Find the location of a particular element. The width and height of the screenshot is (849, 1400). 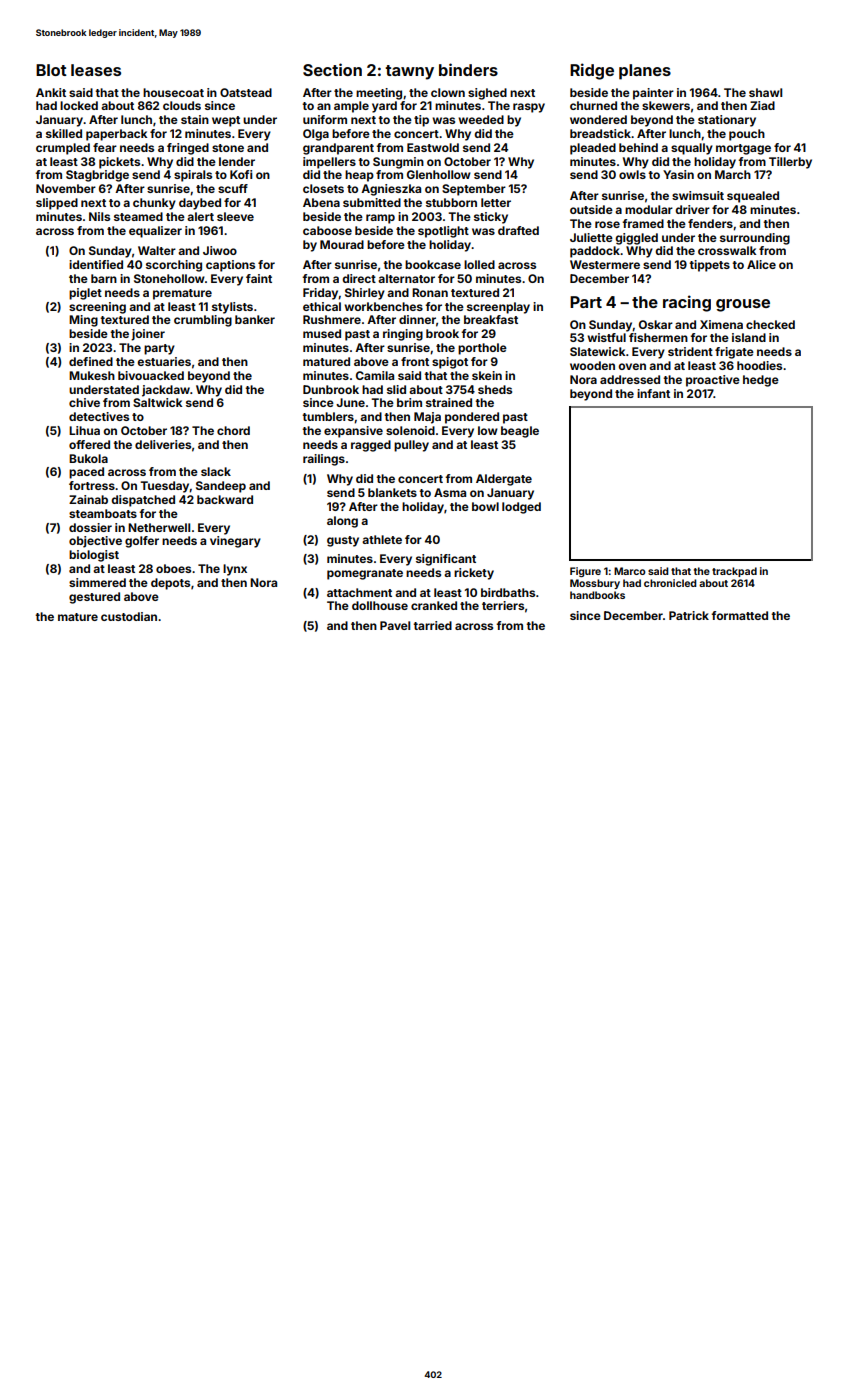

Blot is located at coordinates (51, 70).
